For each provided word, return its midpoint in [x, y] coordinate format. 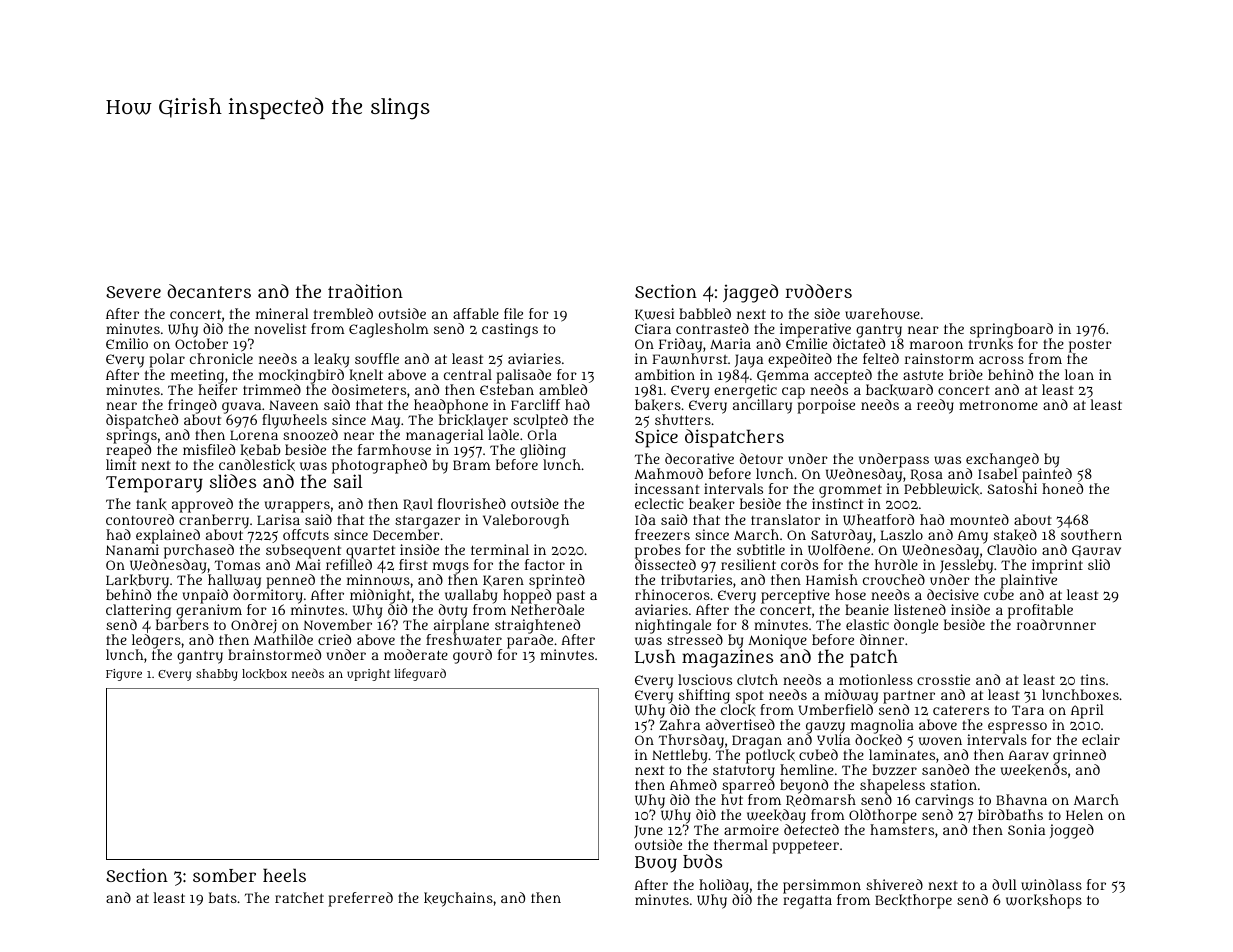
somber [224, 875]
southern [1091, 534]
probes [658, 551]
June [648, 831]
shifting [704, 696]
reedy [935, 406]
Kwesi [654, 314]
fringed [192, 406]
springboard [1011, 331]
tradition [365, 291]
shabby [217, 675]
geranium [209, 611]
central [468, 374]
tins [1093, 679]
